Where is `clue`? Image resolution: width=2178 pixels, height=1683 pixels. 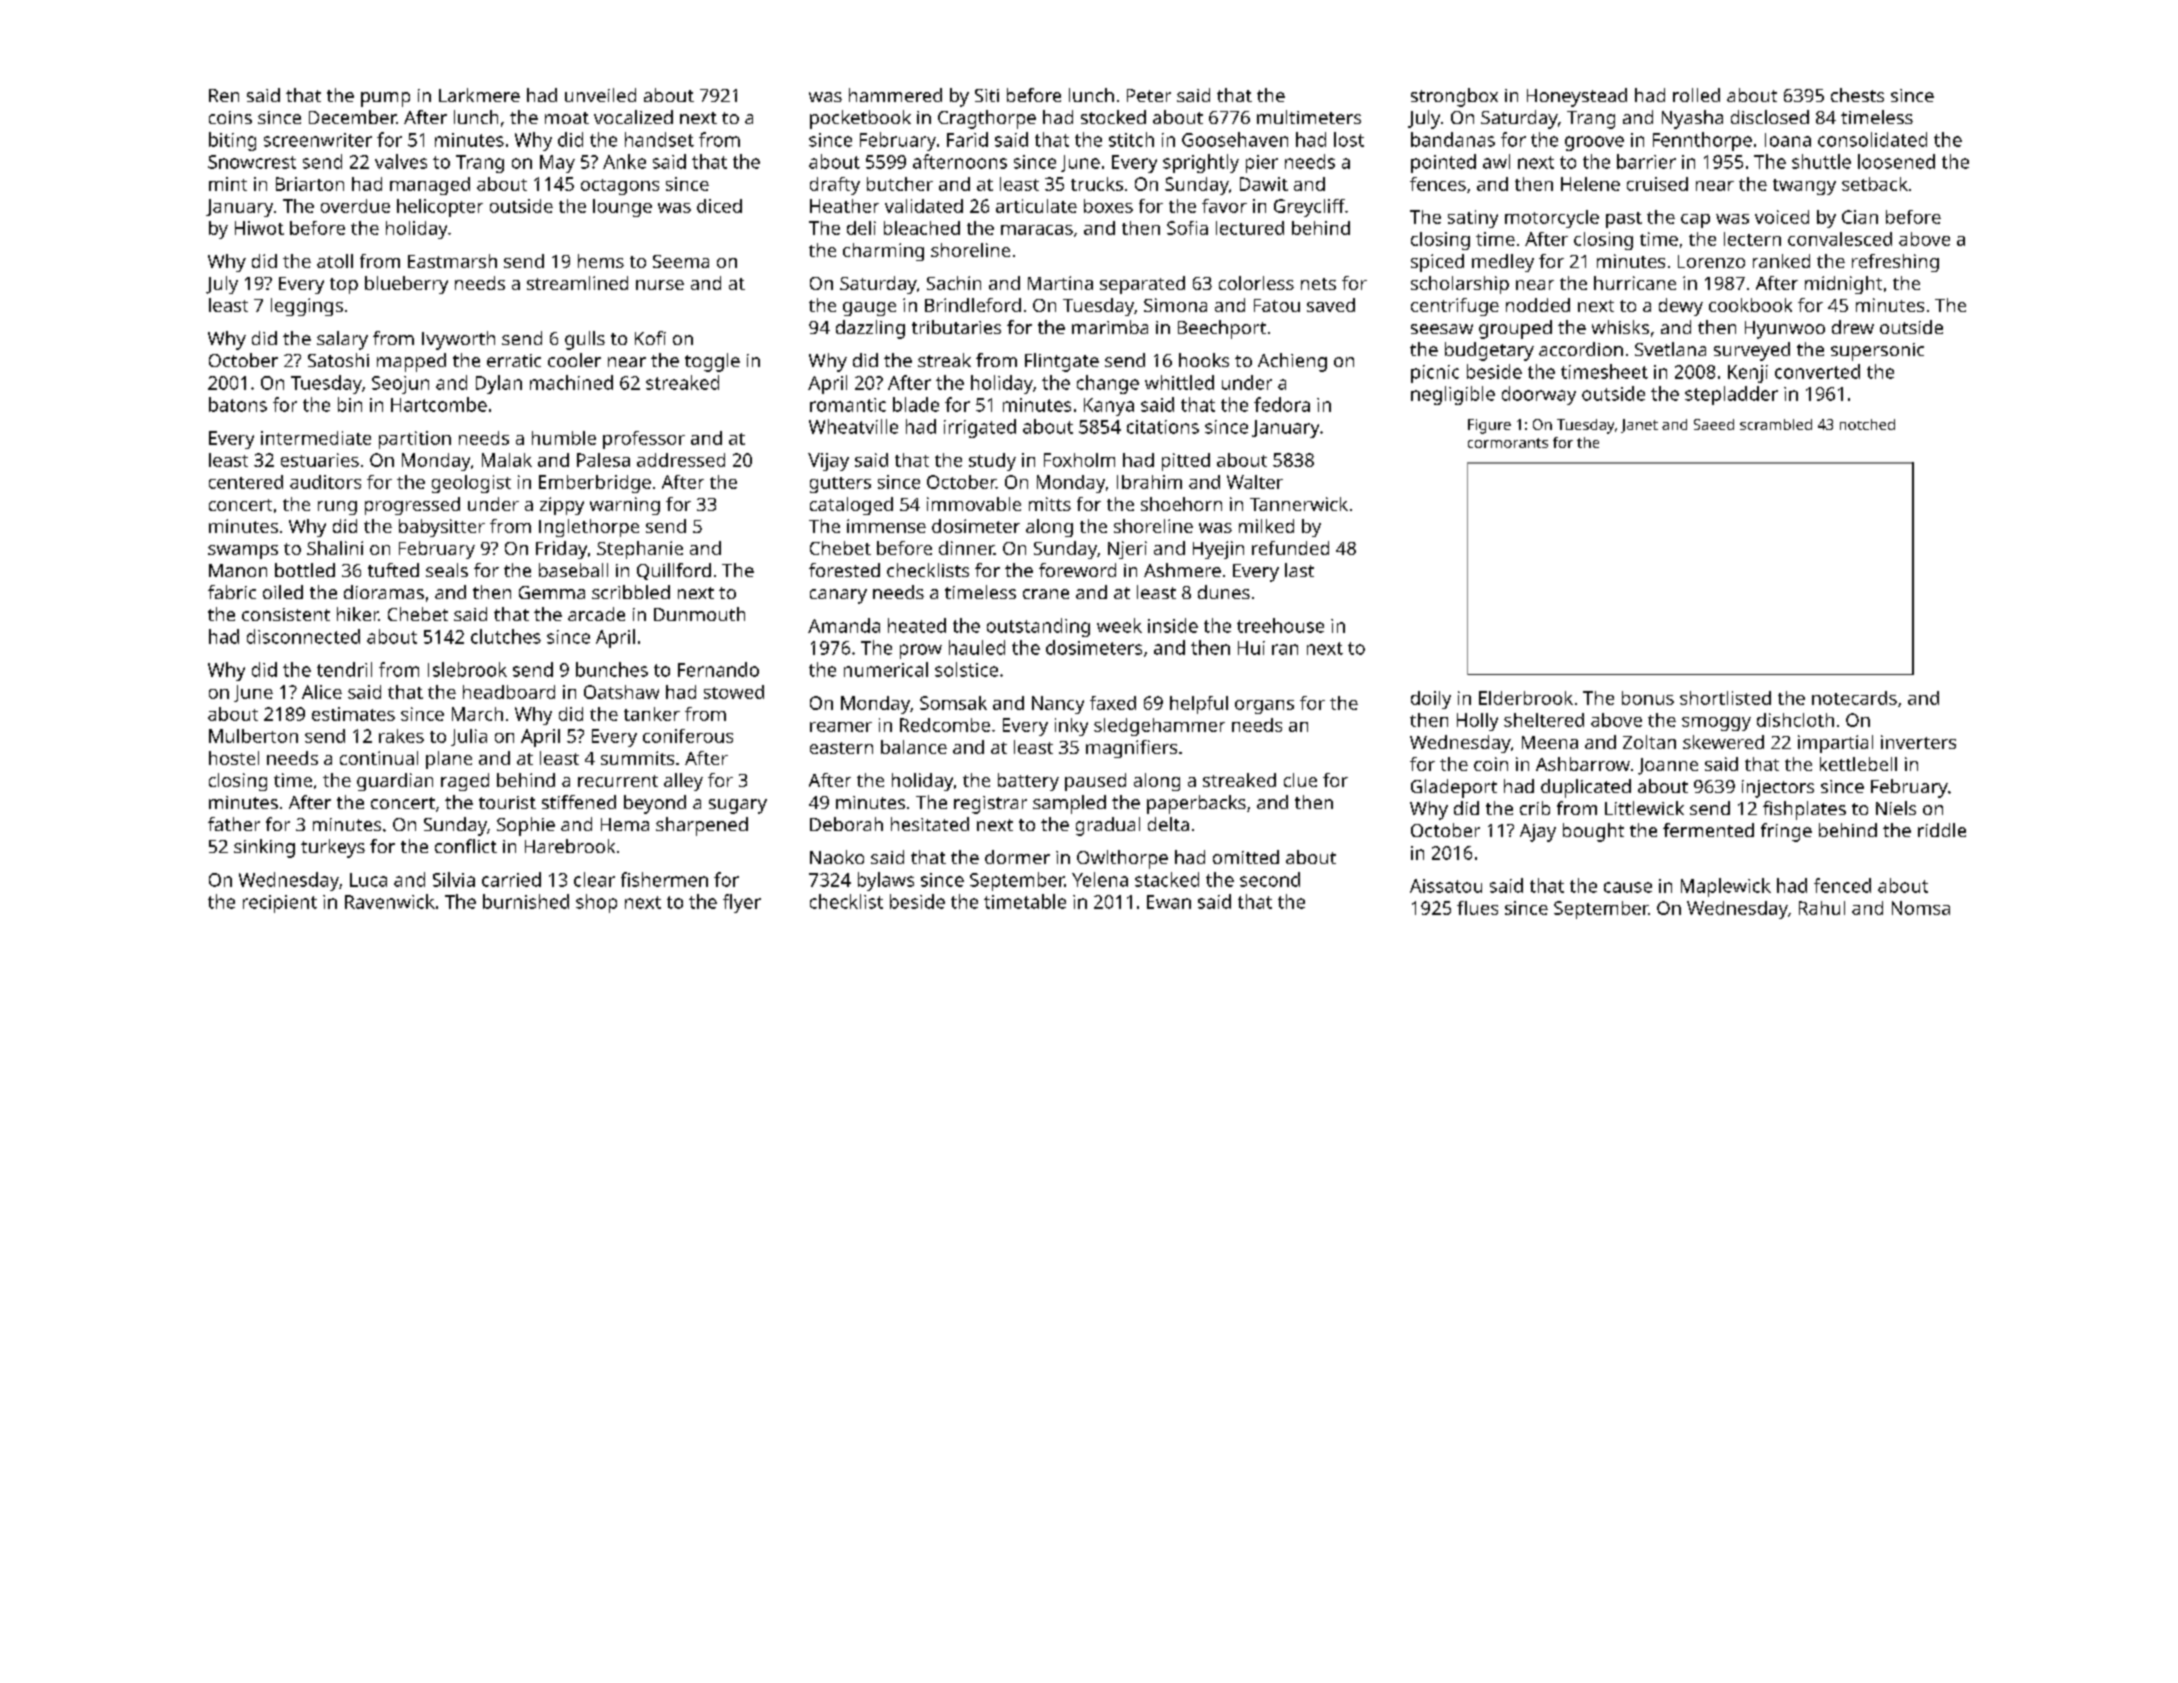
clue is located at coordinates (1300, 780).
